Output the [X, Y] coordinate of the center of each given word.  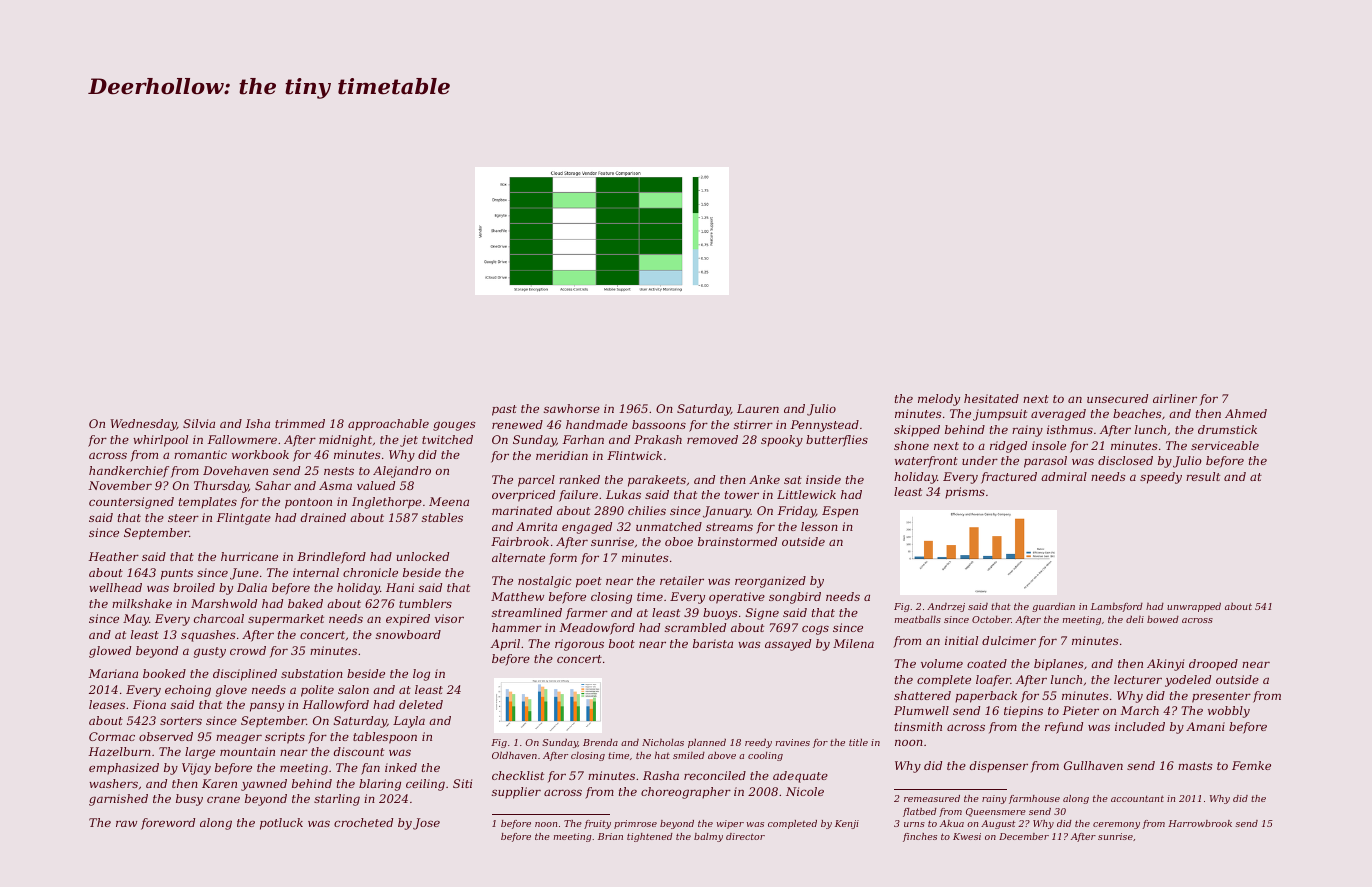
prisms [965, 493]
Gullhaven [1093, 765]
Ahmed [1246, 413]
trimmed [300, 423]
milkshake [142, 603]
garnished [118, 800]
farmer [587, 614]
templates [208, 503]
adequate [800, 777]
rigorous [579, 645]
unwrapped [1194, 607]
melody [939, 400]
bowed [1163, 619]
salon [353, 689]
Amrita [536, 526]
